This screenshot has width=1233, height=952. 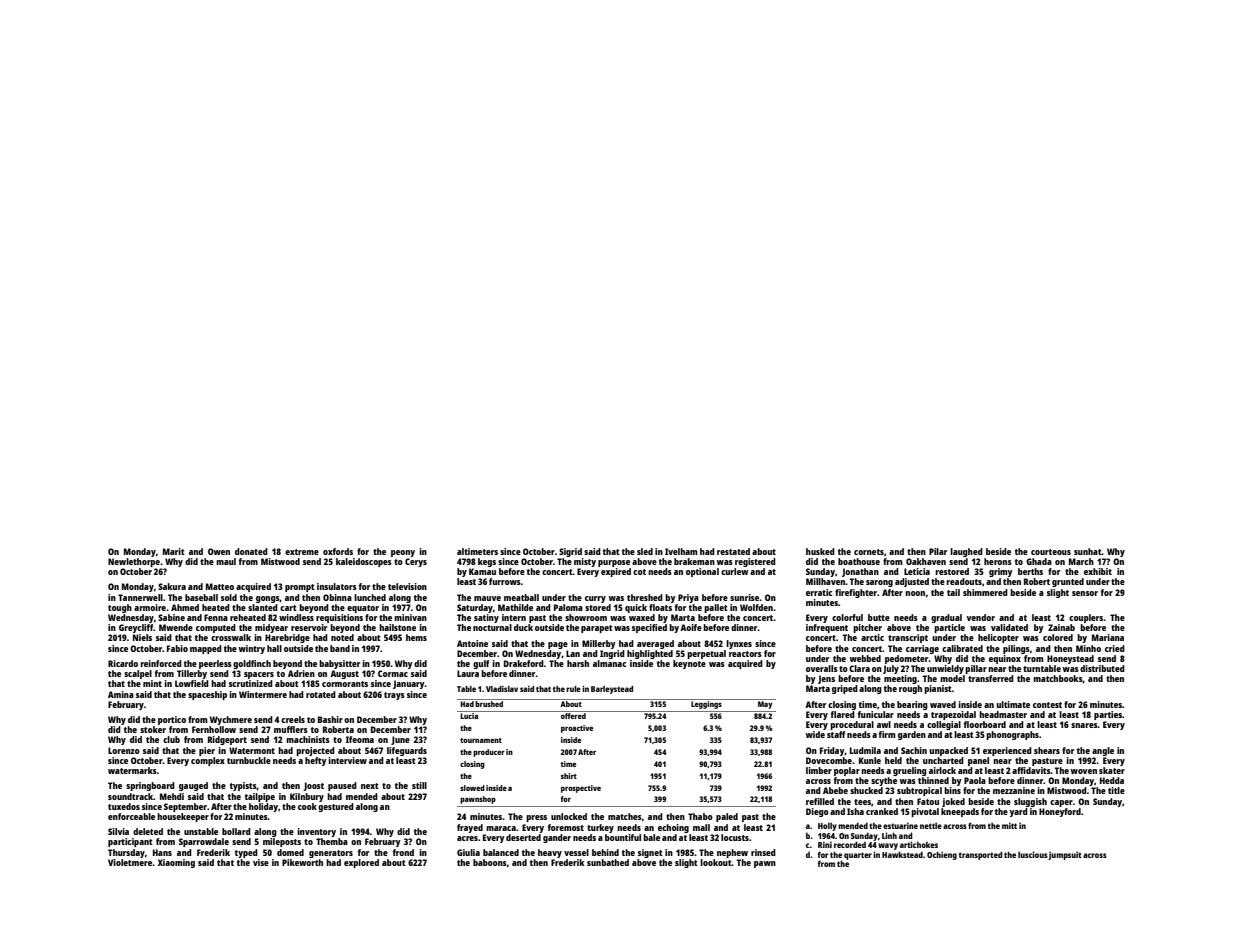 I want to click on Thursday, so click(x=126, y=853).
